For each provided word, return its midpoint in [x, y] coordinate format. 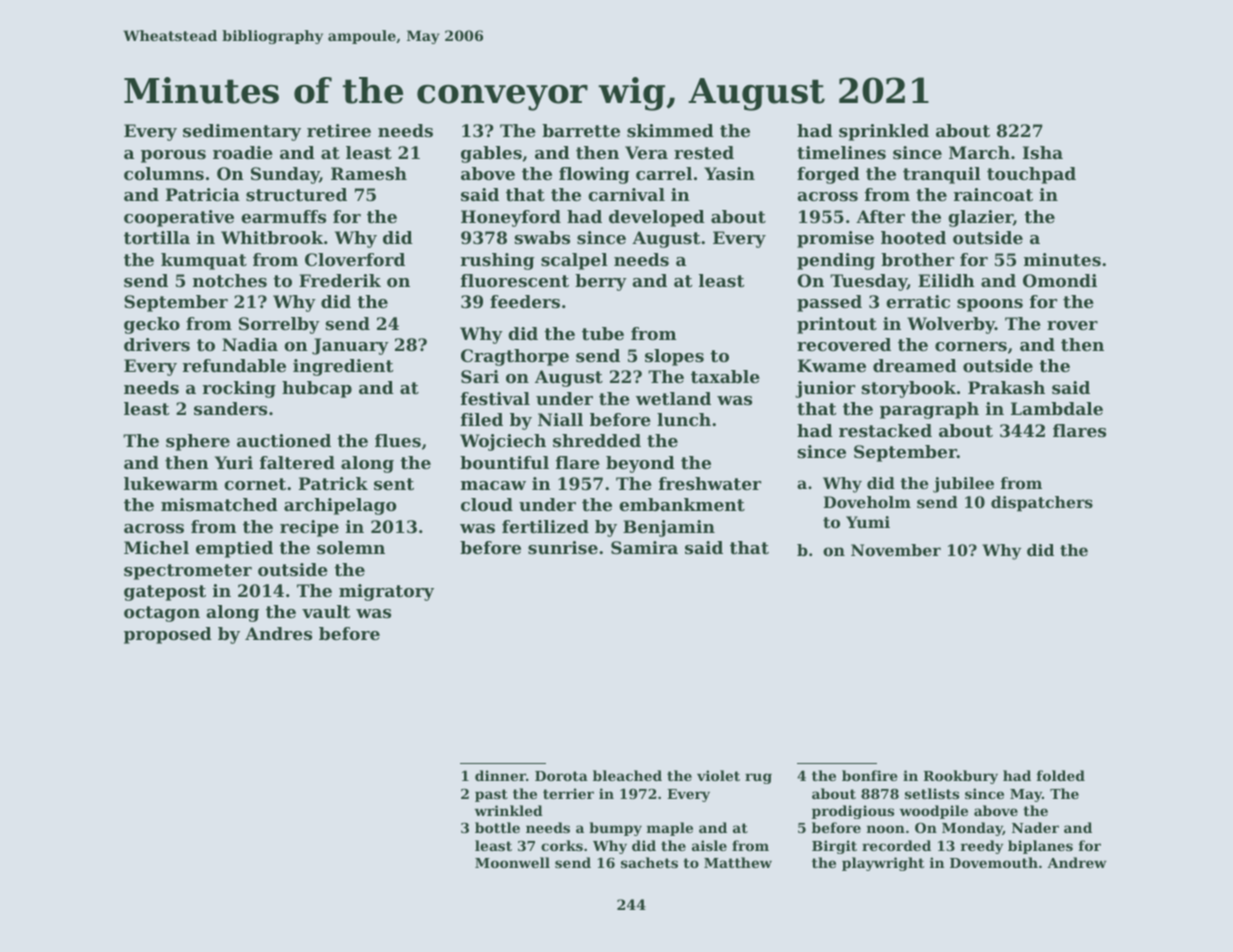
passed [829, 303]
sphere [198, 442]
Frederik [340, 280]
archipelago [340, 506]
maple [670, 829]
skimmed [670, 130]
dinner [500, 775]
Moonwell [512, 862]
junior [825, 389]
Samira [644, 547]
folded [1061, 775]
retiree [339, 130]
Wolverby [951, 325]
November [896, 550]
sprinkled [884, 132]
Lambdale [1057, 408]
